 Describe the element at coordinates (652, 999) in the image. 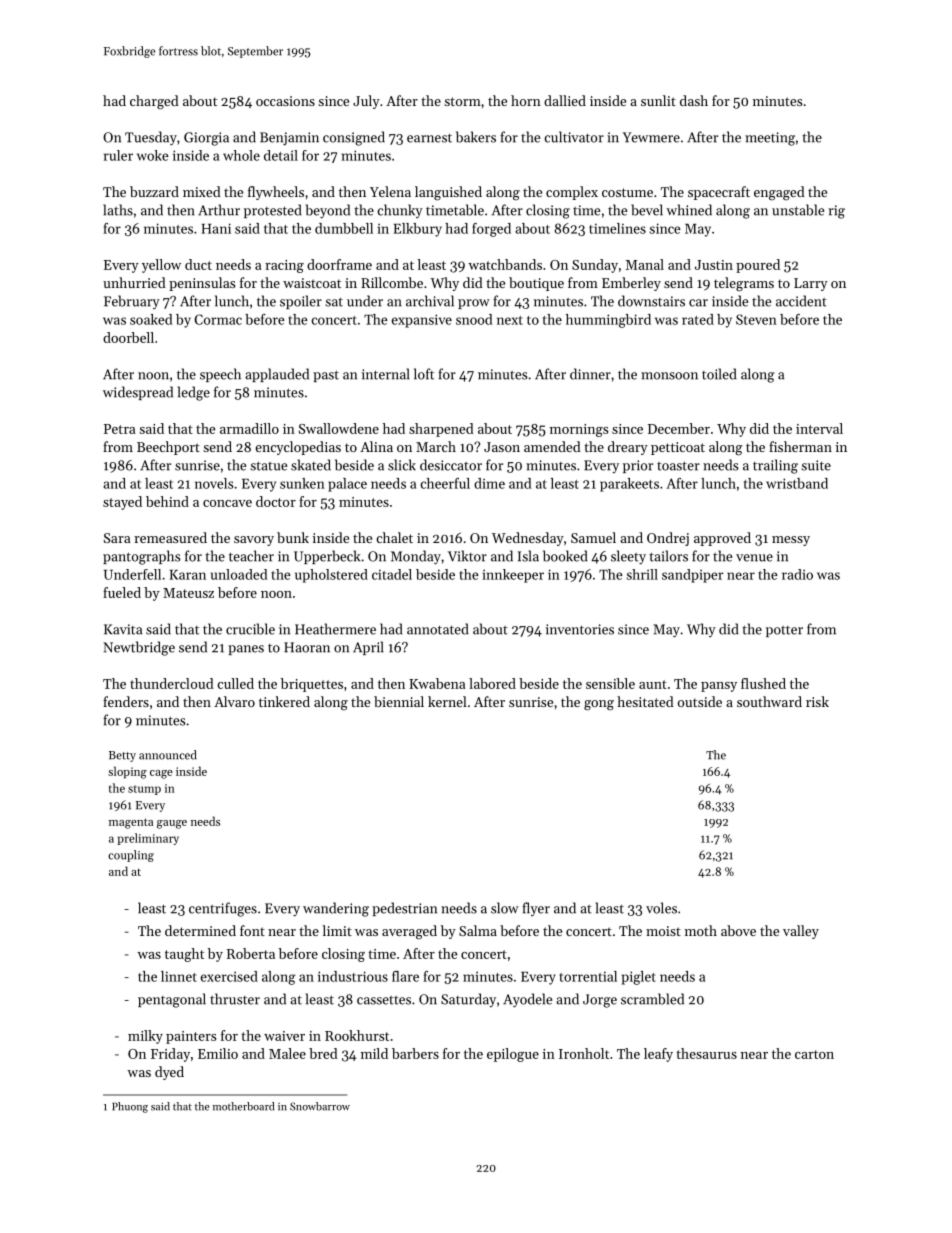

I see `scrambled` at that location.
